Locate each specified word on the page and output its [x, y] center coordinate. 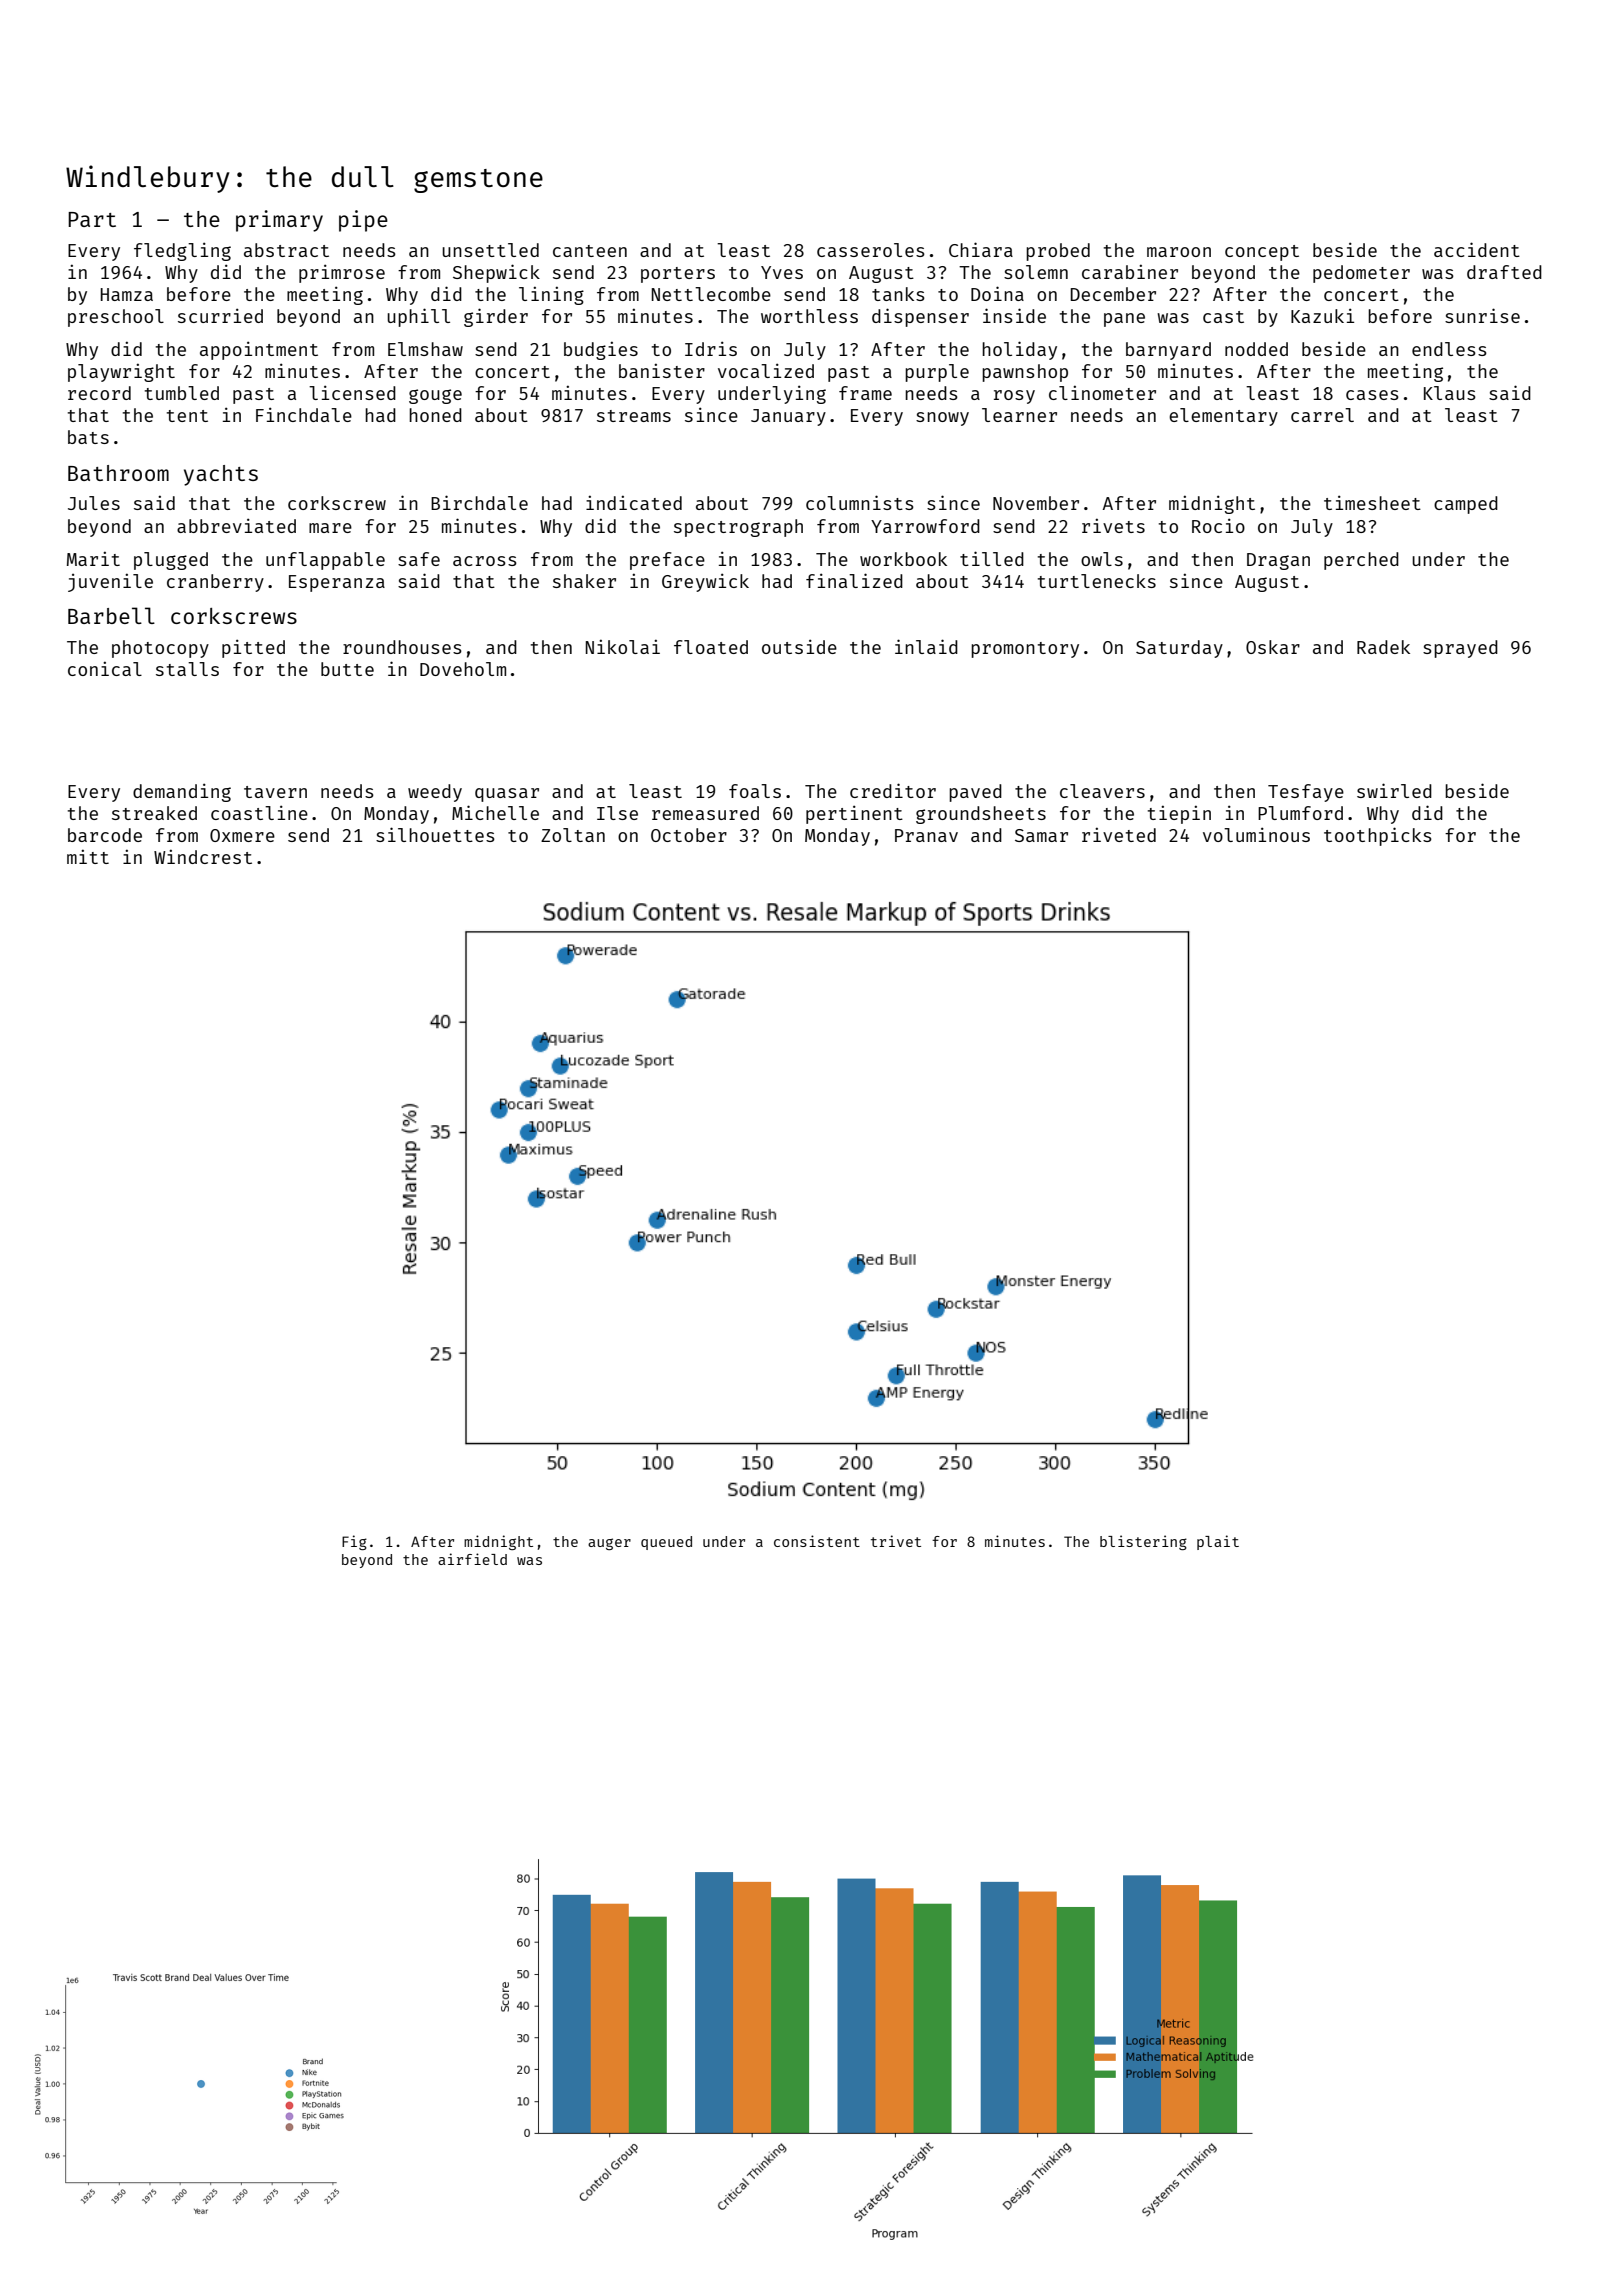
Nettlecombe [711, 294]
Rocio [1218, 525]
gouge [435, 396]
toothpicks [1378, 836]
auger [609, 1544]
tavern [275, 792]
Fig [354, 1542]
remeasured [705, 813]
